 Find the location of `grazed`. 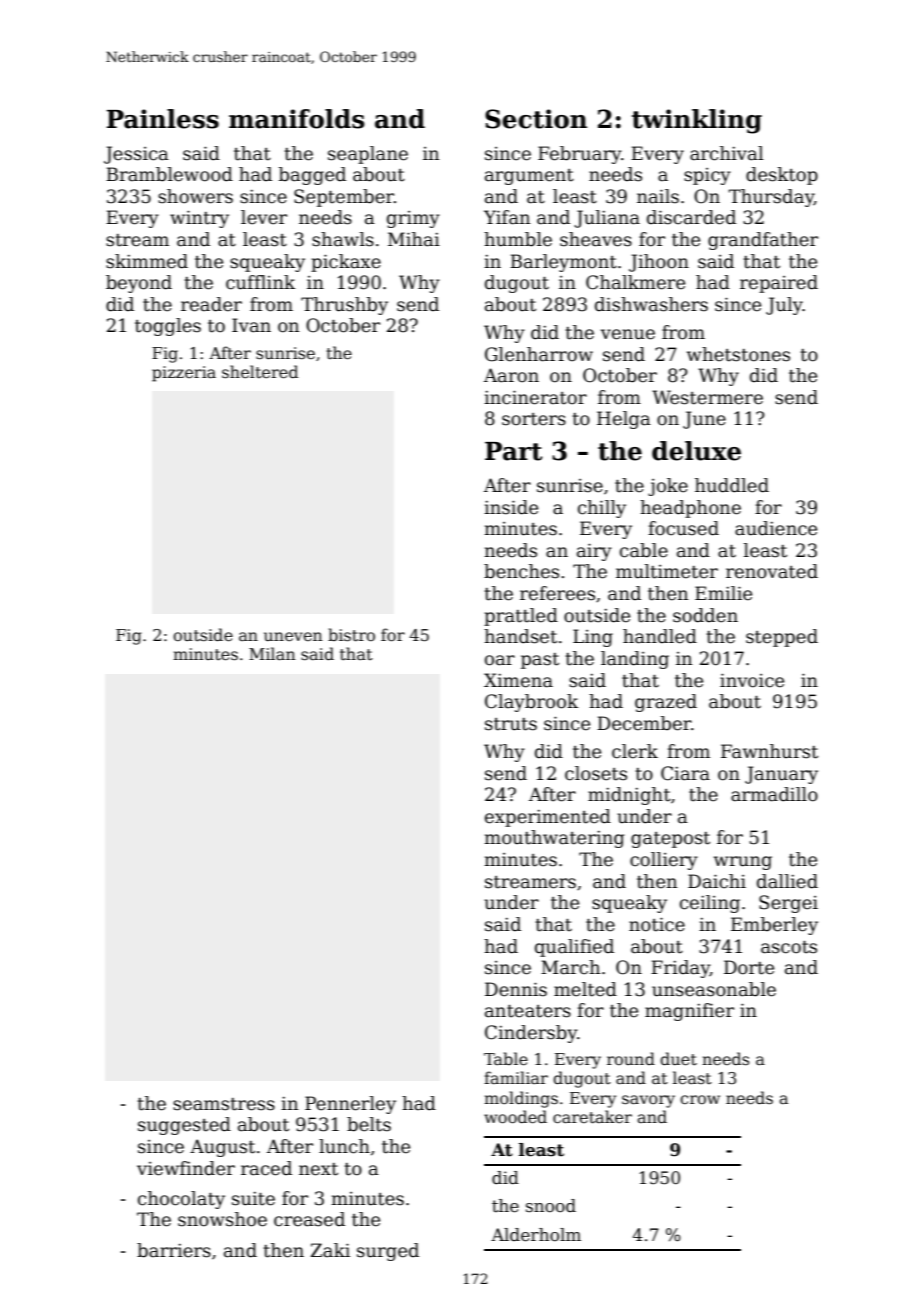

grazed is located at coordinates (666, 703).
